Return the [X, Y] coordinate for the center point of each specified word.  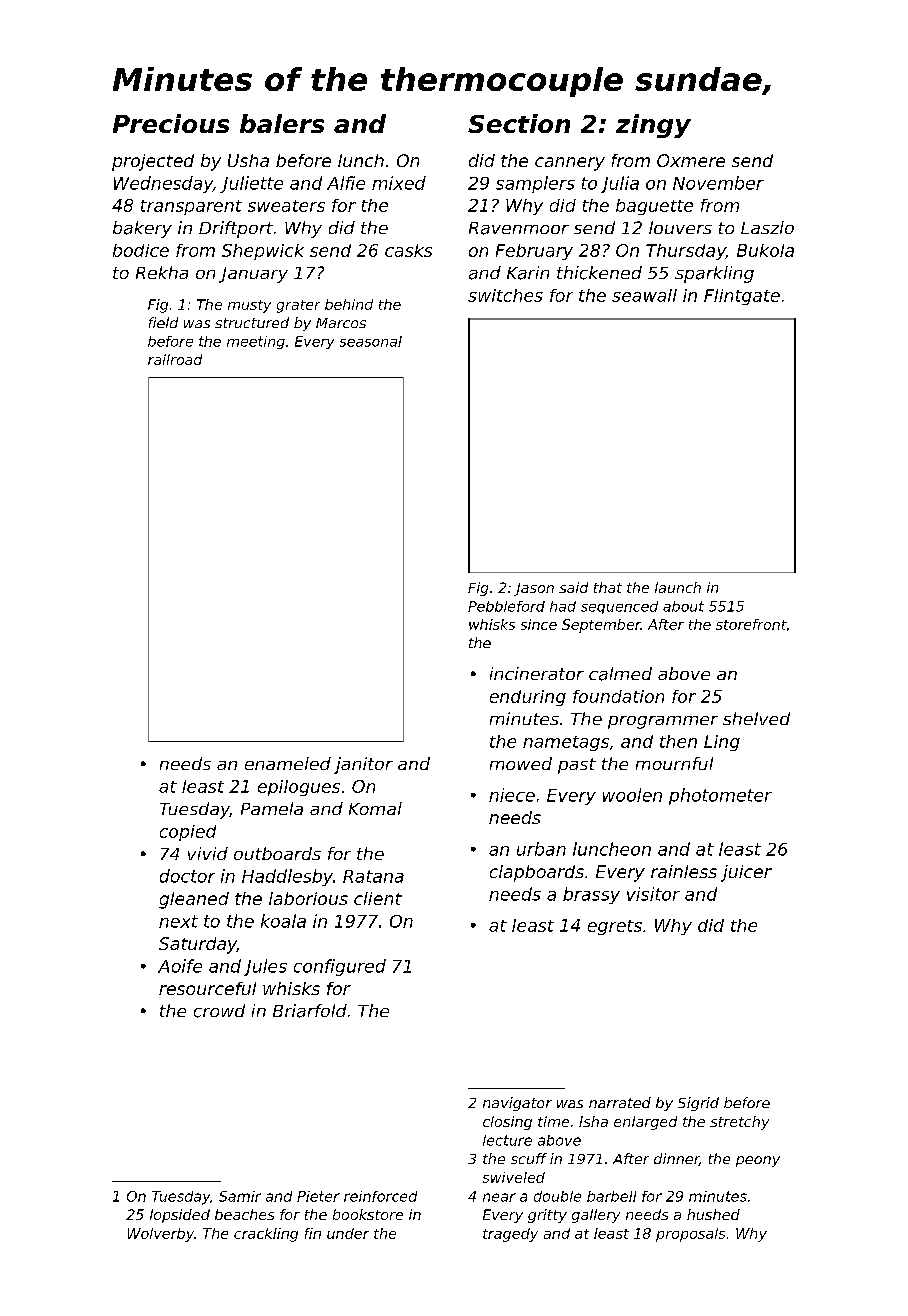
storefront [751, 624]
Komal [375, 808]
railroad [175, 359]
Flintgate [742, 297]
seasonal [371, 341]
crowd [219, 1011]
